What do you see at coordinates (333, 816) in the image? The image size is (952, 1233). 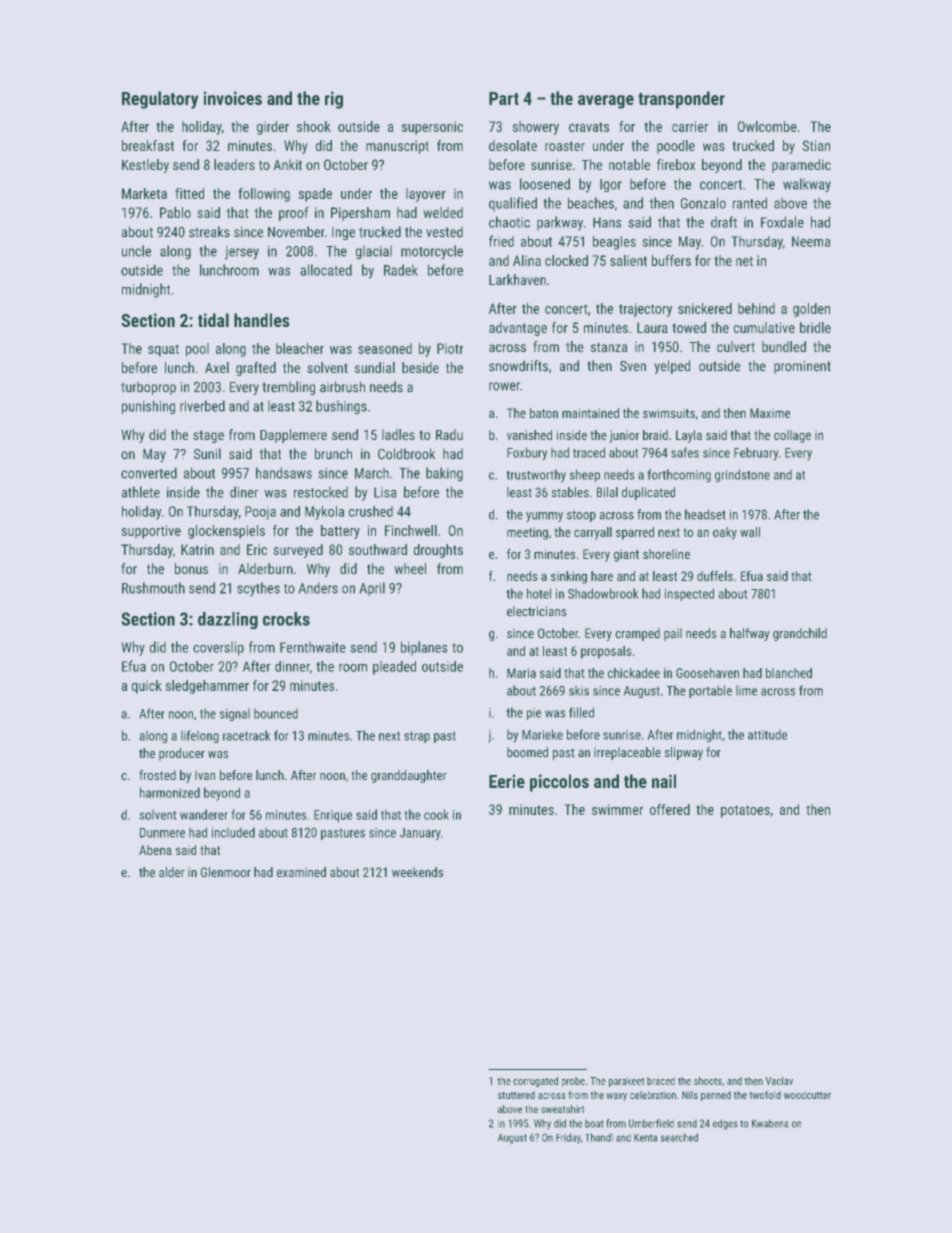 I see `Enrique` at bounding box center [333, 816].
